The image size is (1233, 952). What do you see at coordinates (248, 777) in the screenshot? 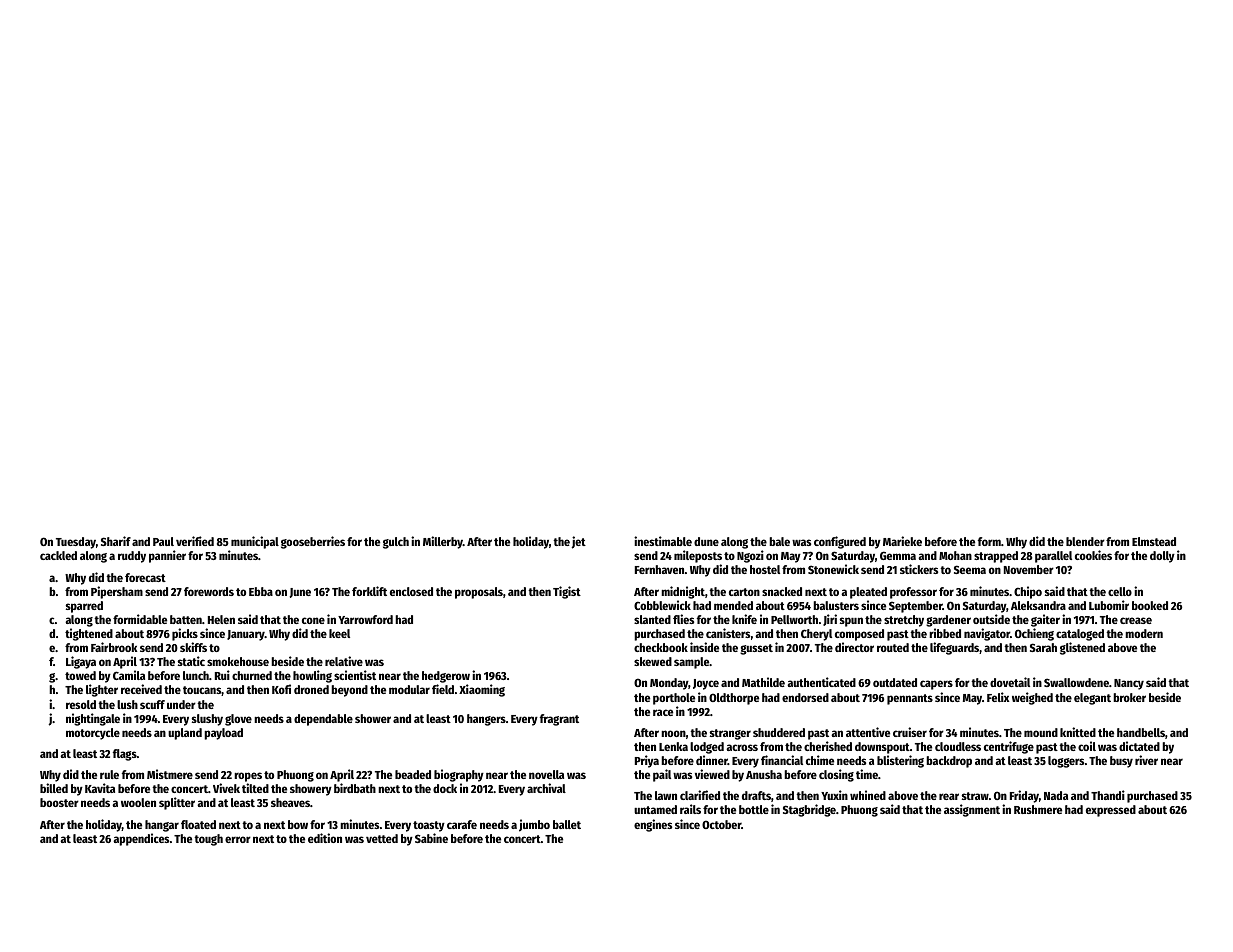
I see `ropes` at bounding box center [248, 777].
